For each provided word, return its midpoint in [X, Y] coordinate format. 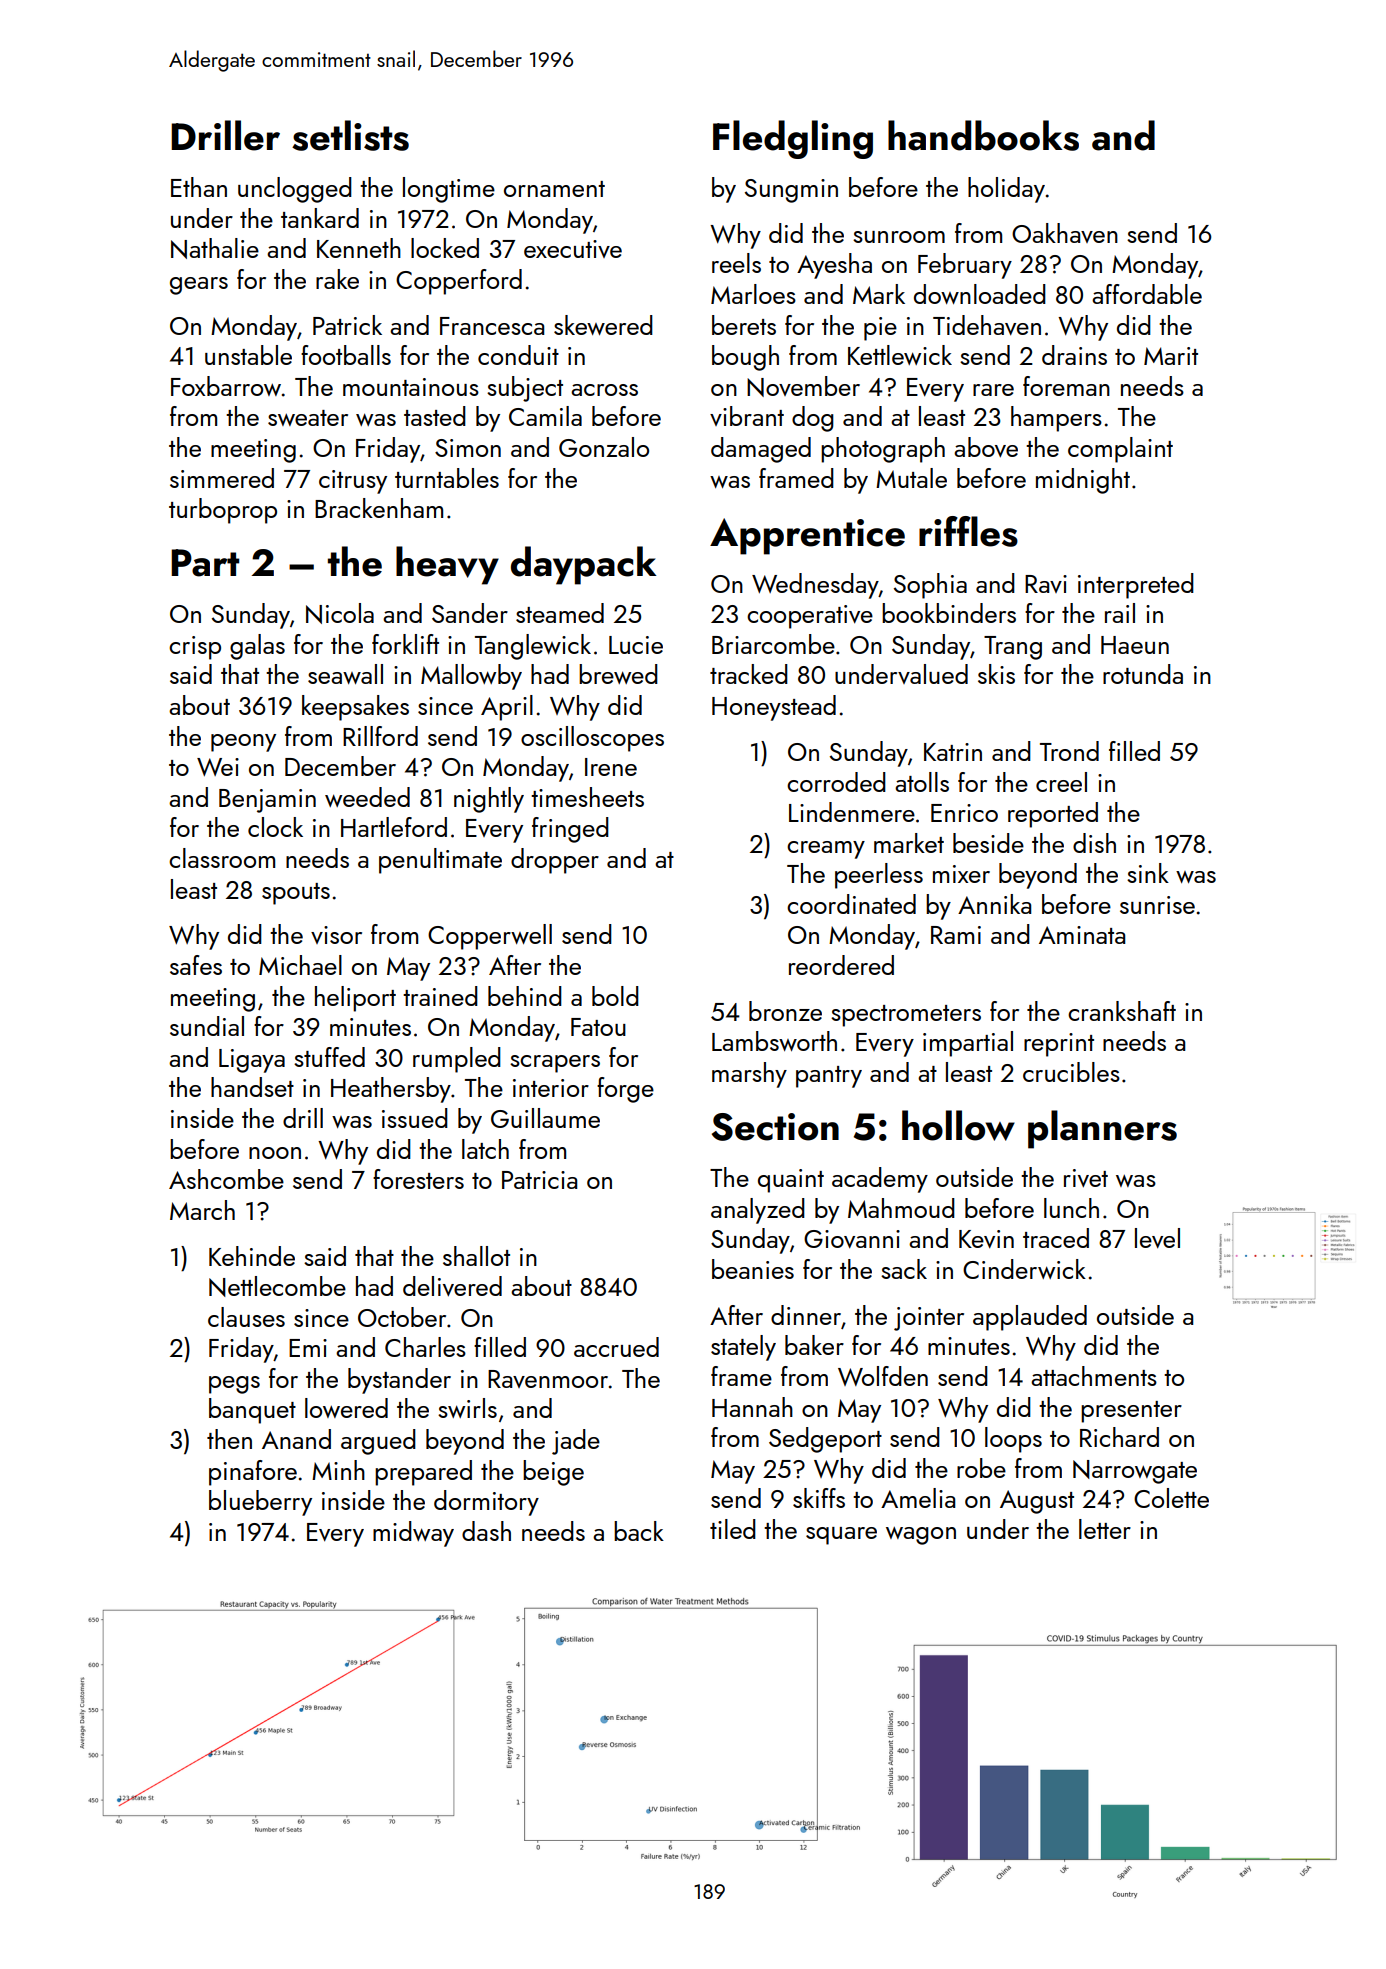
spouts [296, 894]
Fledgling [793, 139]
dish [1094, 843]
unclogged [295, 190]
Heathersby [391, 1090]
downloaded [980, 294]
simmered [222, 478]
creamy [826, 850]
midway [413, 1534]
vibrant [747, 416]
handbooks [983, 135]
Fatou [598, 1027]
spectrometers [906, 1016]
